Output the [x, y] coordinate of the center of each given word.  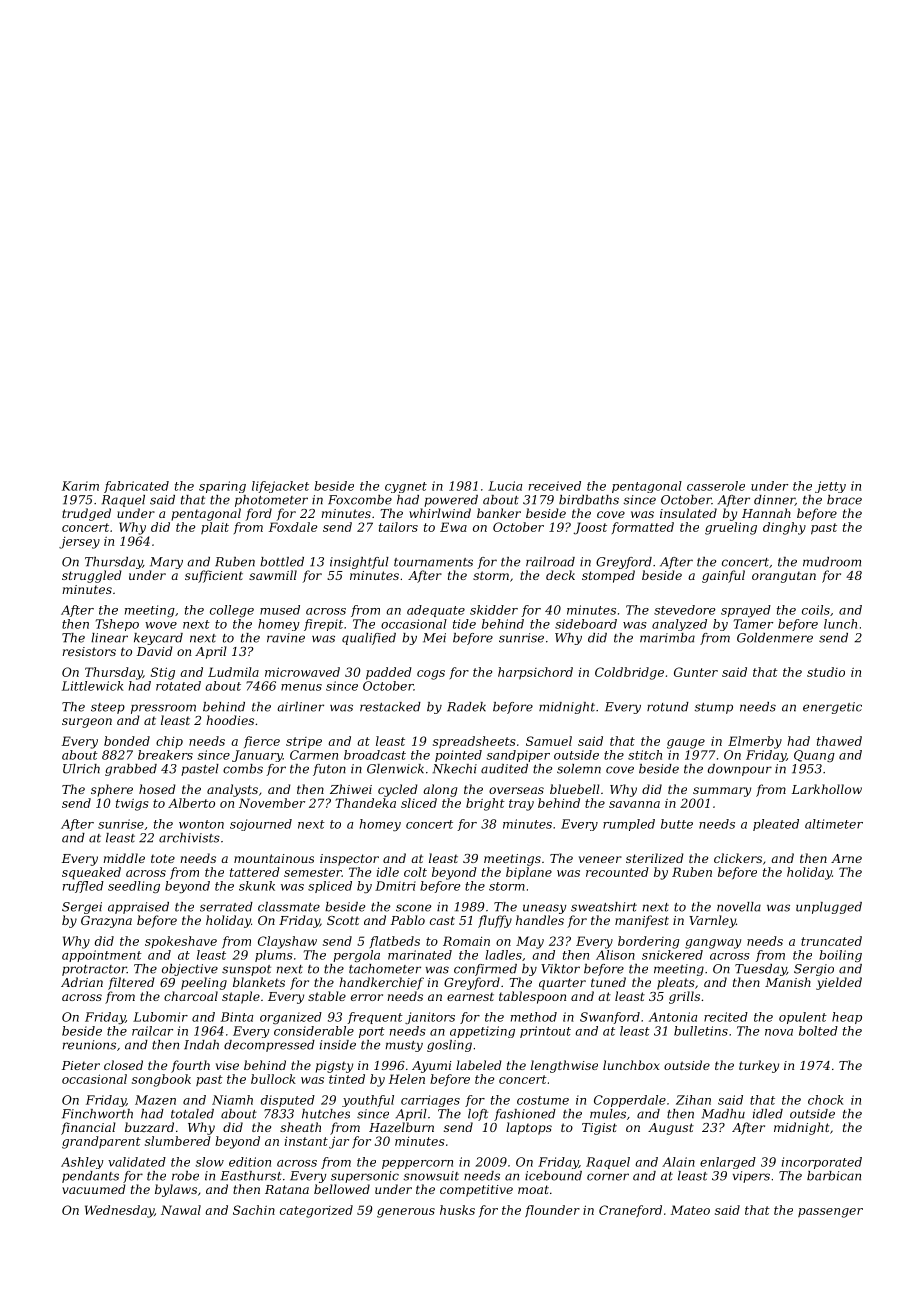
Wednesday [119, 1211]
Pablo [408, 920]
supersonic [365, 1177]
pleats [676, 983]
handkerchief [381, 983]
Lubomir [160, 1017]
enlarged [728, 1163]
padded [389, 673]
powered [451, 501]
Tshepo [117, 625]
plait [215, 528]
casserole [716, 486]
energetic [832, 708]
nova [779, 1032]
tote [163, 858]
